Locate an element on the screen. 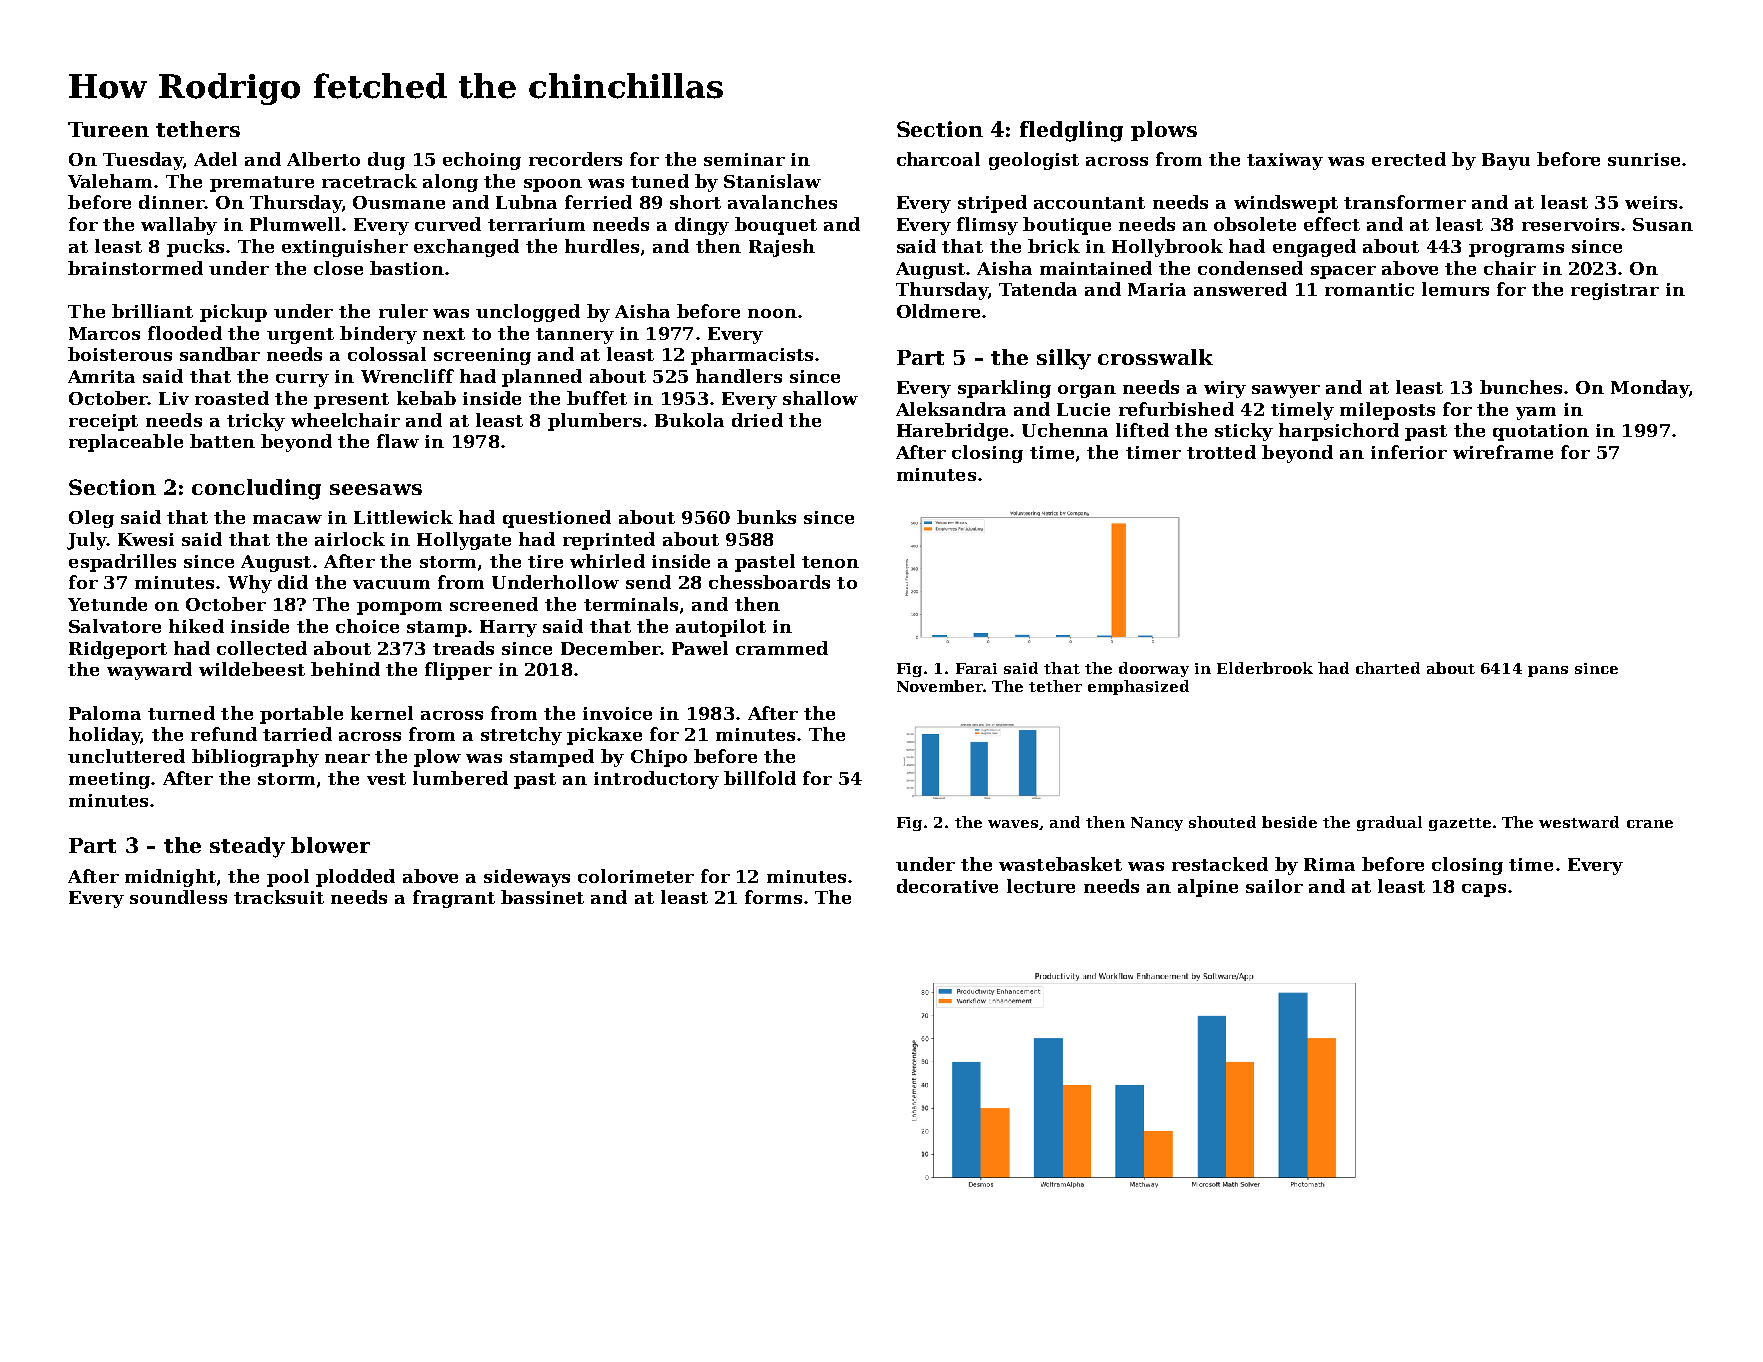  Elderbrook is located at coordinates (1265, 668).
